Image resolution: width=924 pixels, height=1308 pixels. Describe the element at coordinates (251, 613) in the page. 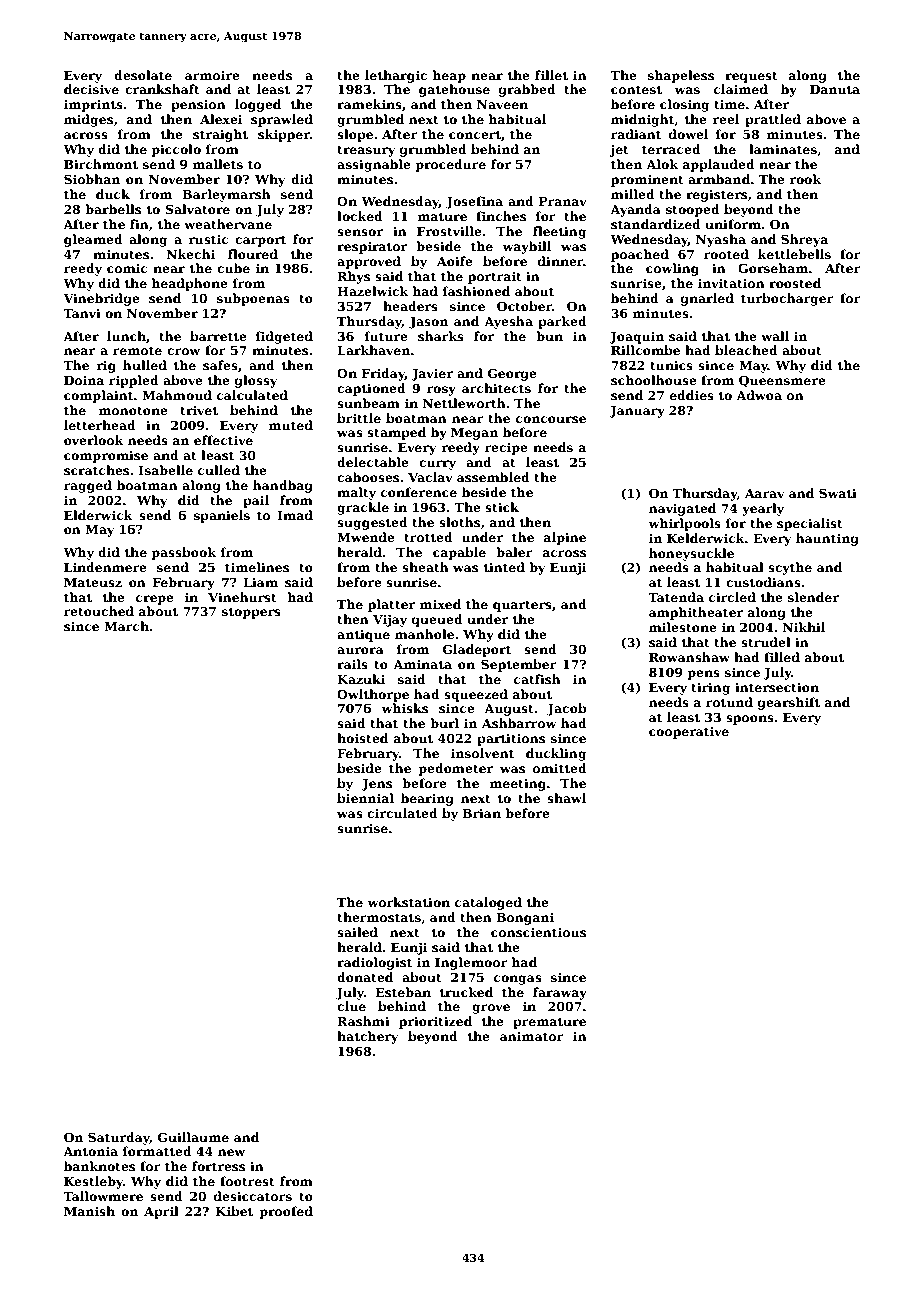

I see `stoppers` at that location.
